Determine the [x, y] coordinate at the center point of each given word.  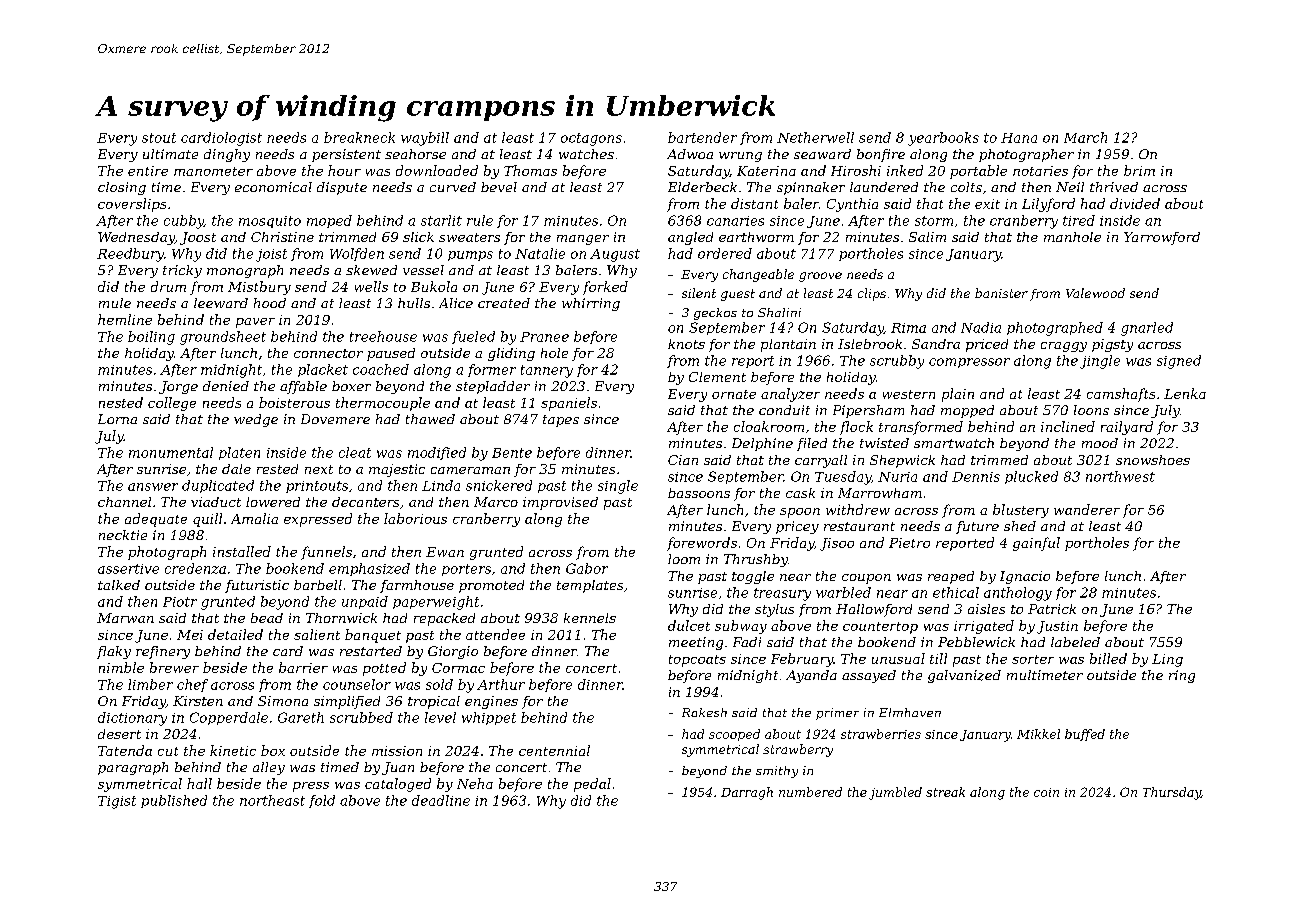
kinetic [233, 750]
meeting [696, 643]
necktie [123, 535]
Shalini [779, 312]
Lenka [1185, 393]
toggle [753, 577]
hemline [125, 319]
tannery [547, 371]
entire [148, 171]
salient [317, 634]
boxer [351, 386]
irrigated [984, 627]
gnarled [1147, 329]
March [1085, 137]
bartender [702, 137]
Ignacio [1025, 577]
